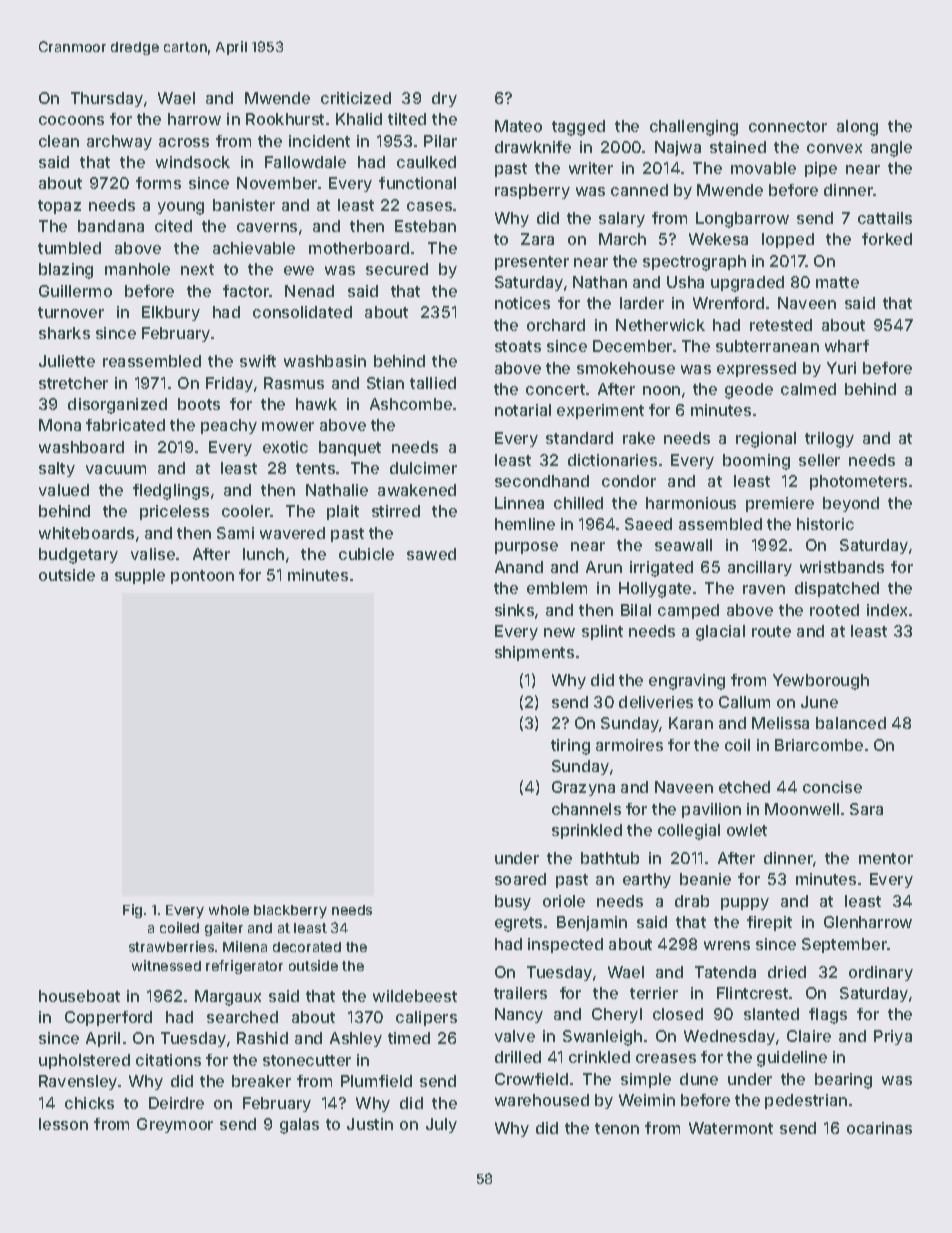 The image size is (952, 1233). What do you see at coordinates (829, 440) in the screenshot?
I see `trilogy` at bounding box center [829, 440].
